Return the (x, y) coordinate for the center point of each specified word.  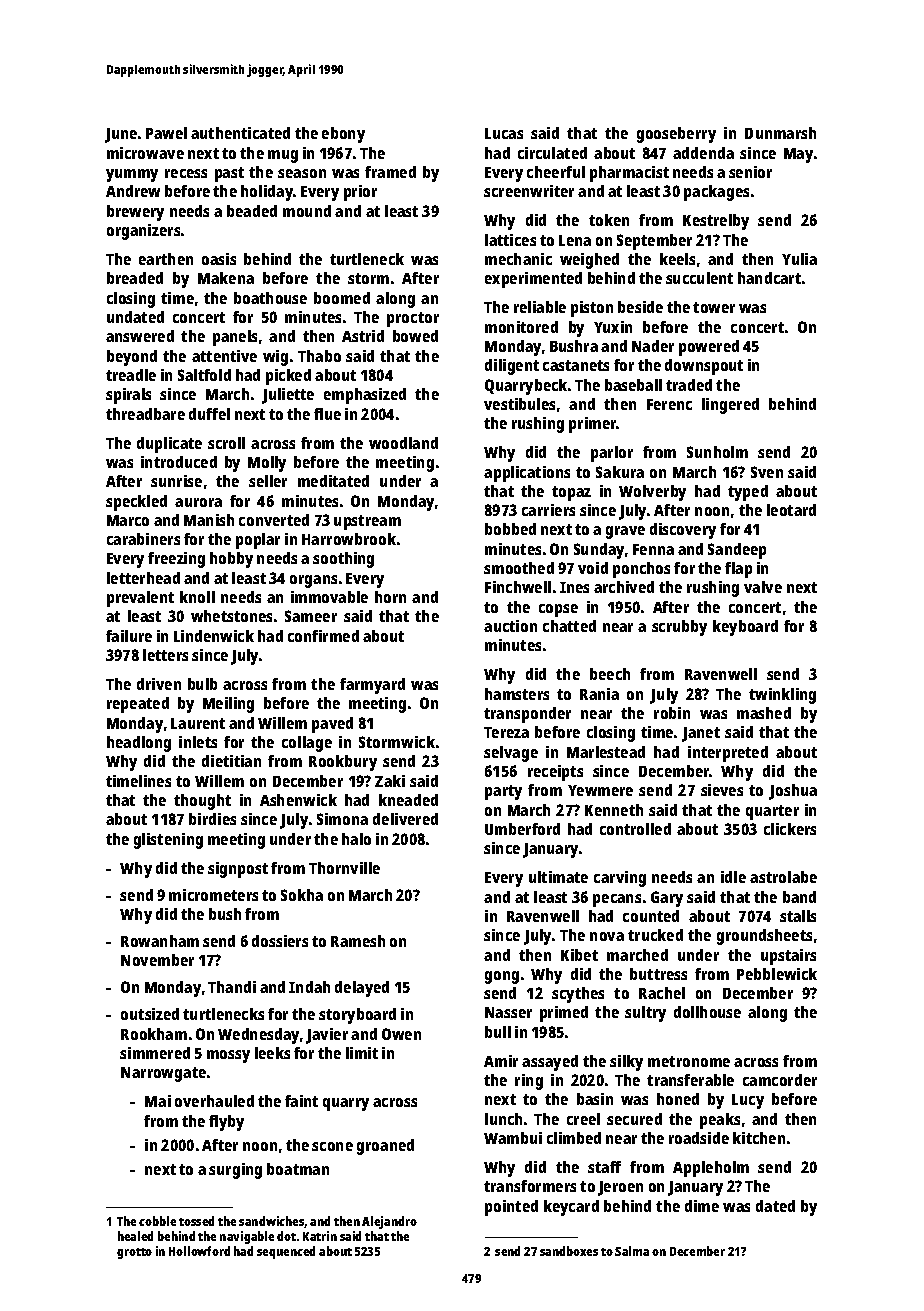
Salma (632, 1251)
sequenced (286, 1252)
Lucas (504, 133)
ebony (343, 135)
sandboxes (569, 1251)
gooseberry (676, 135)
